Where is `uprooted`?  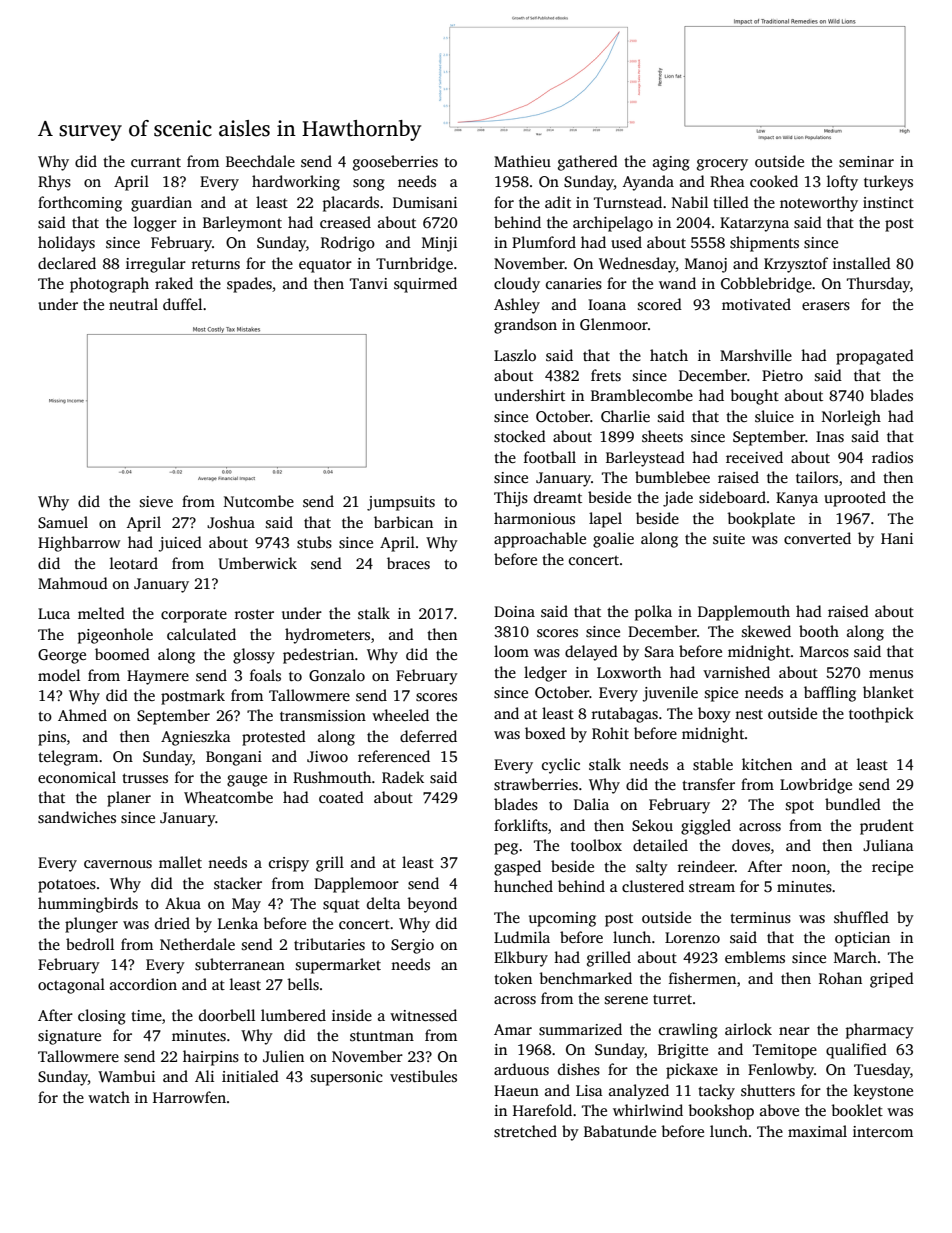 uprooted is located at coordinates (855, 499).
